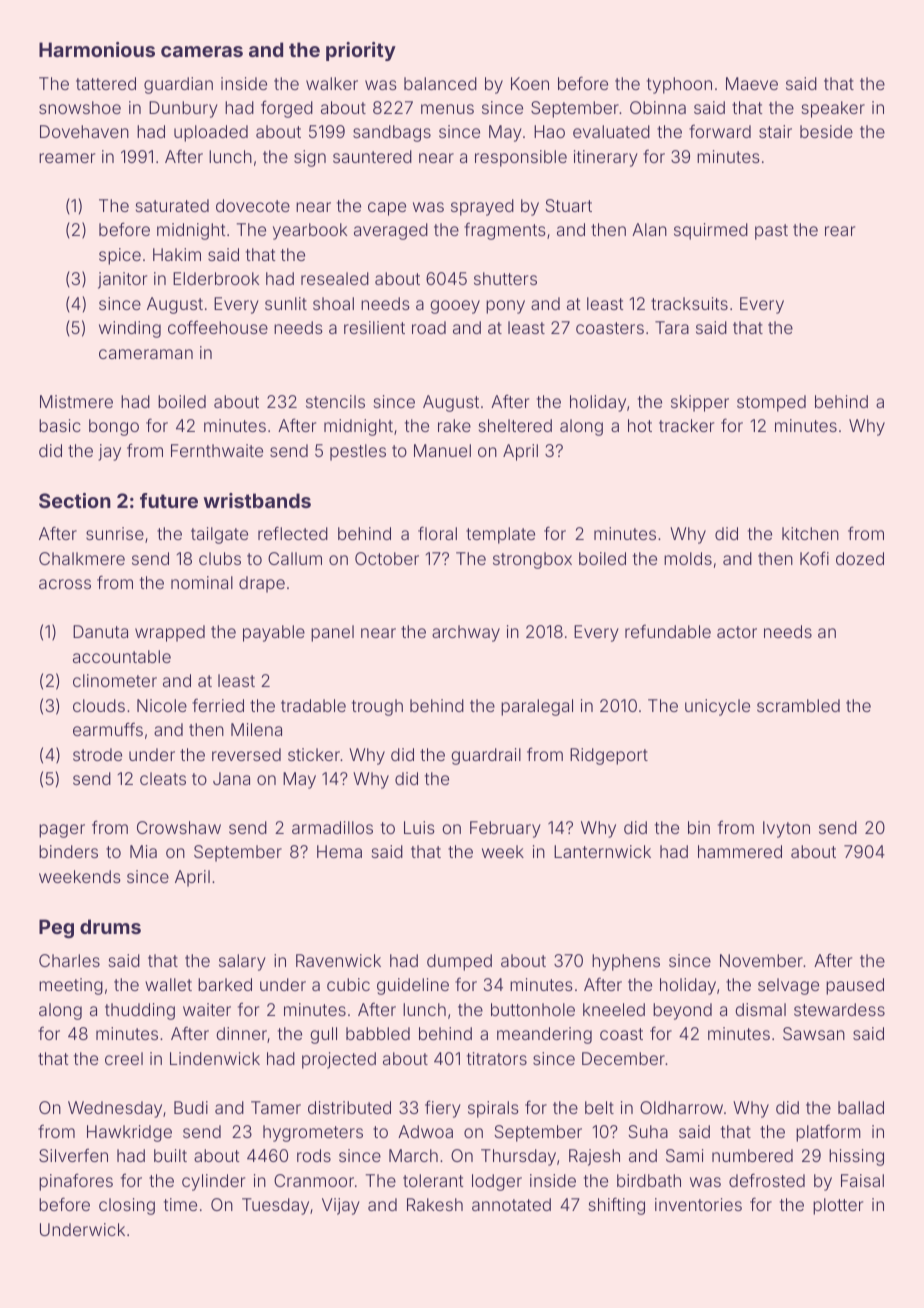 The width and height of the screenshot is (924, 1308). Describe the element at coordinates (62, 831) in the screenshot. I see `pager` at that location.
